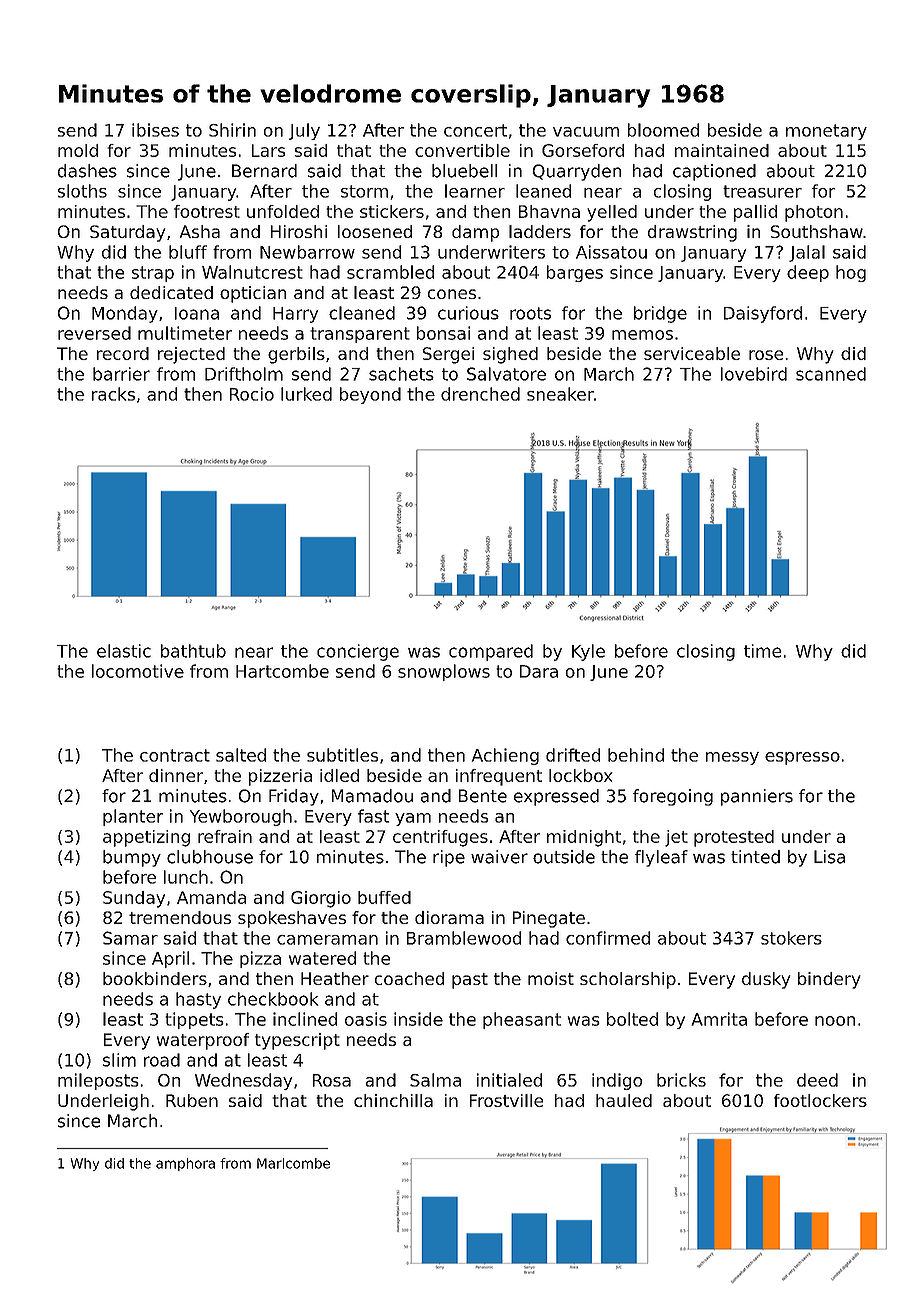 Image resolution: width=924 pixels, height=1311 pixels. I want to click on foregoing, so click(673, 797).
